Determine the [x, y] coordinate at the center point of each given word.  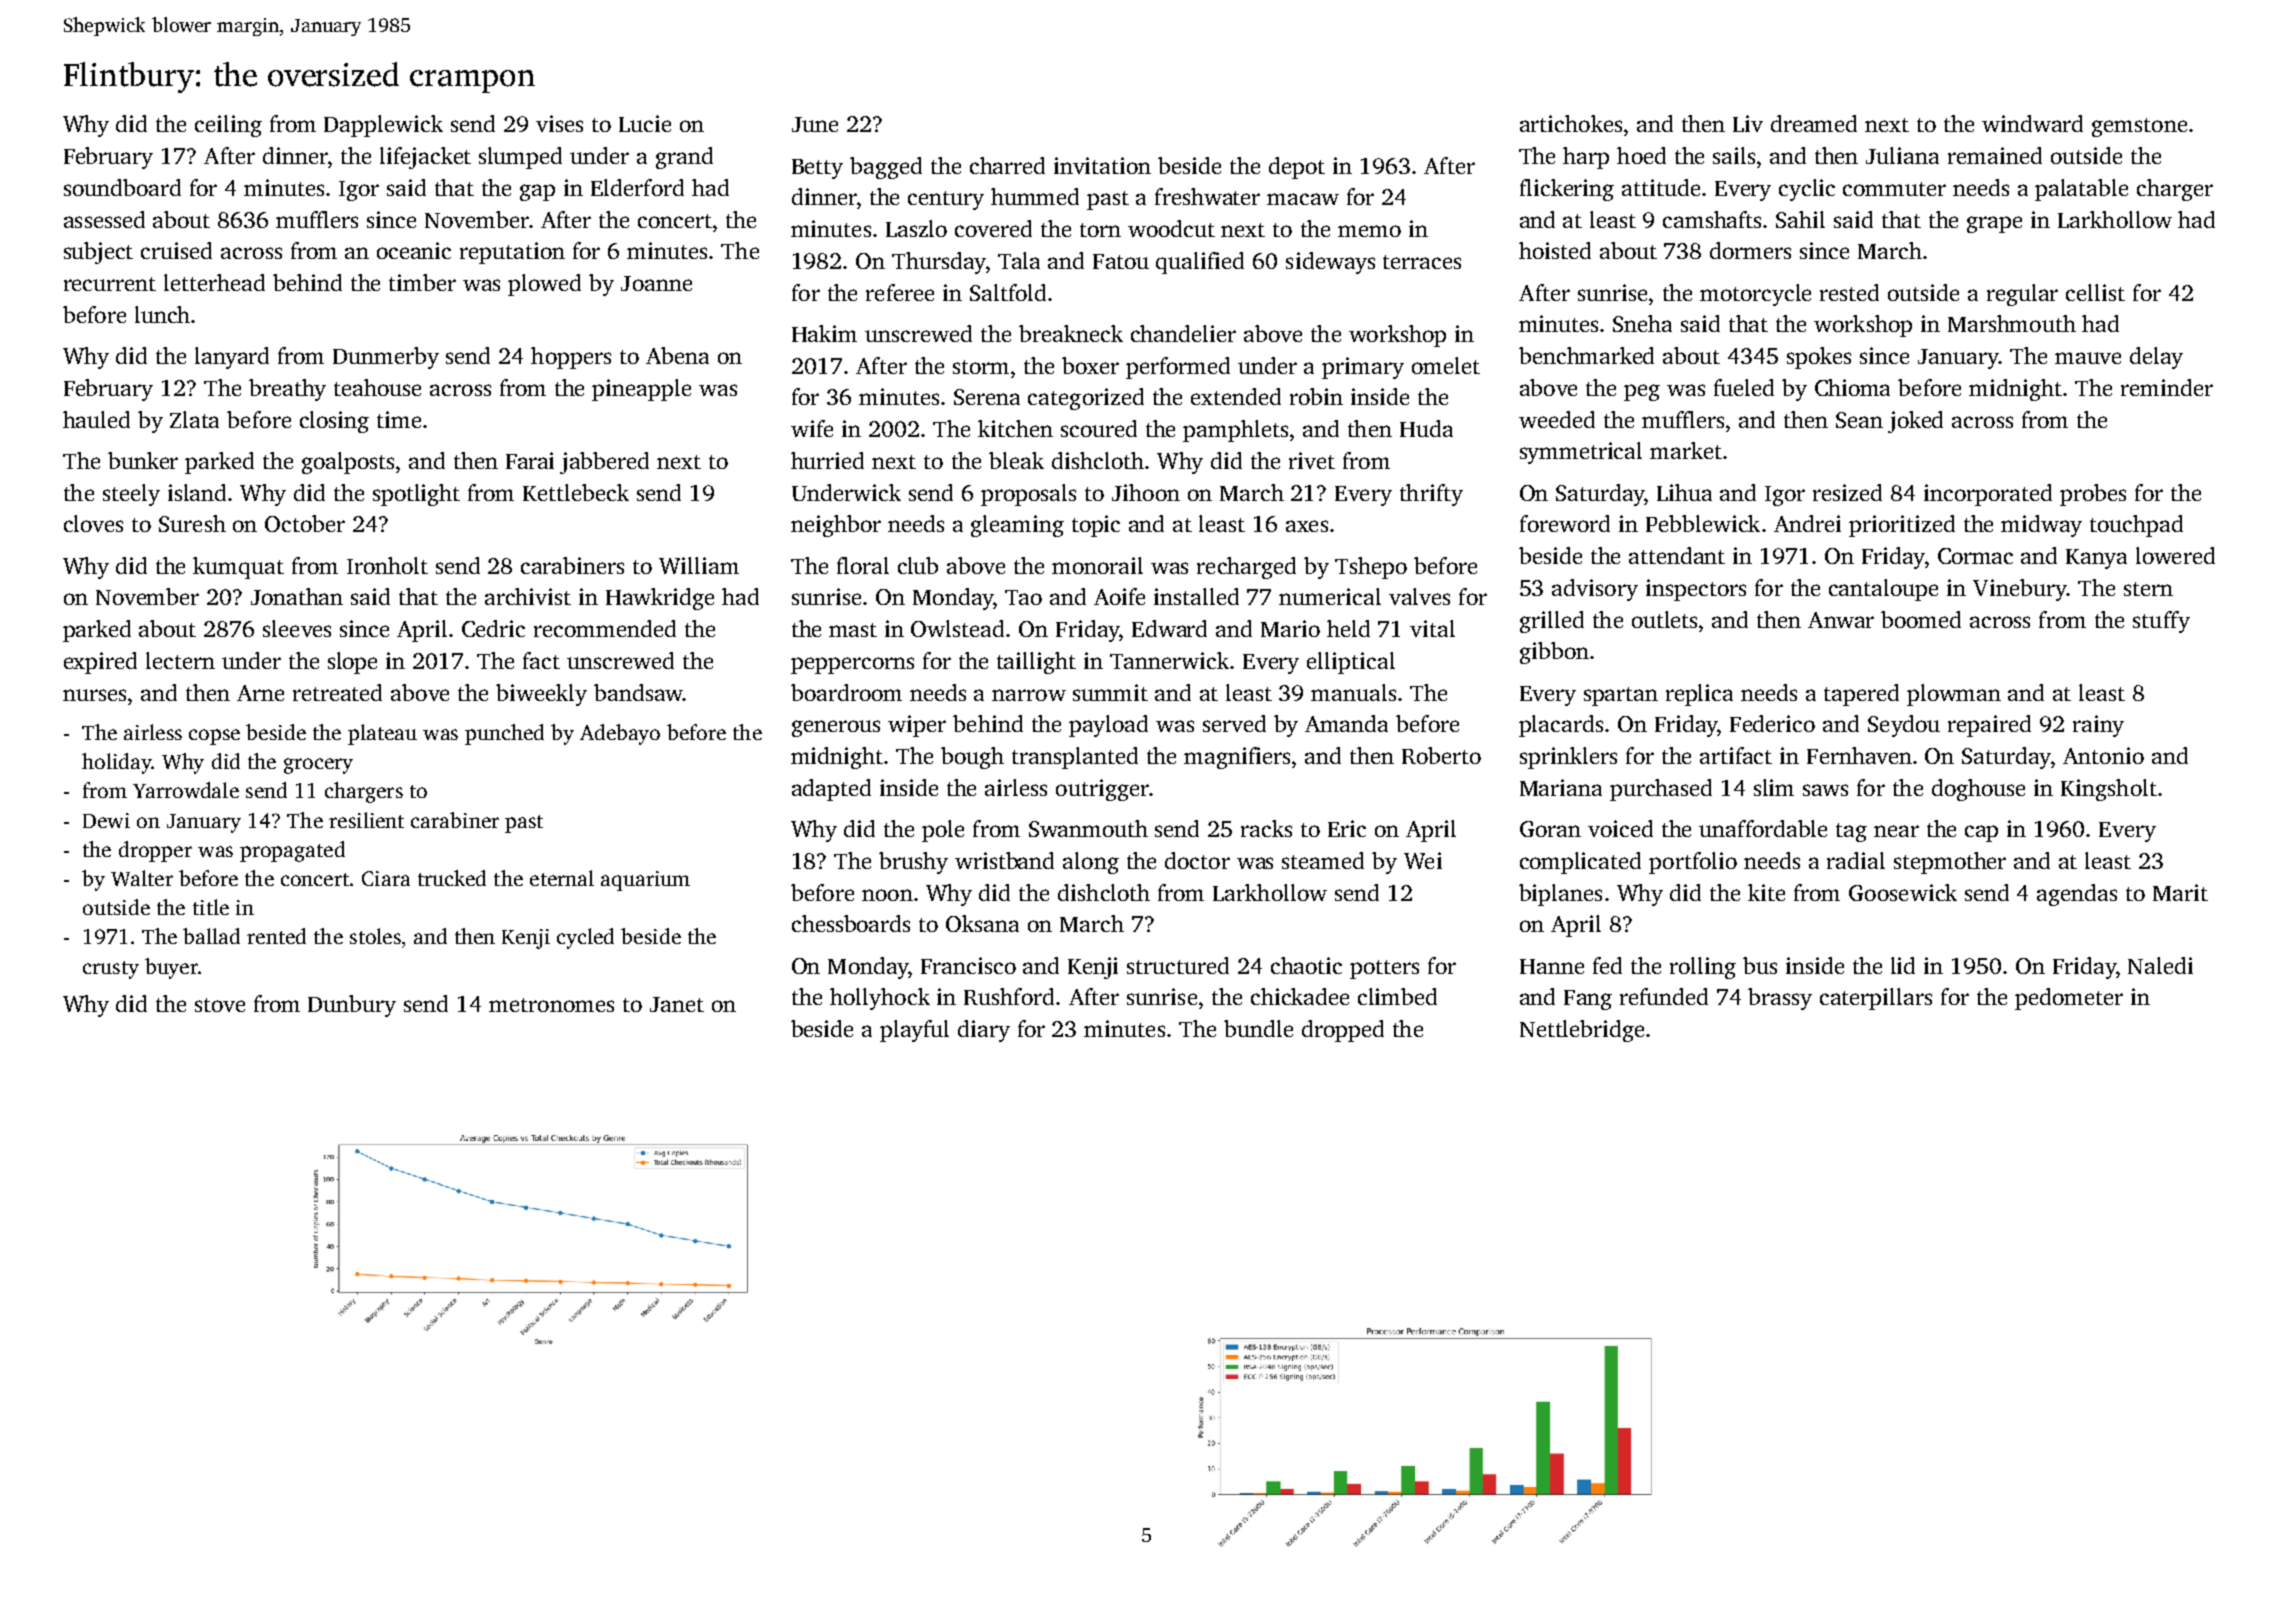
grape [1994, 224]
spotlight [416, 495]
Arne [260, 693]
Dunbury [352, 1006]
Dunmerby [386, 358]
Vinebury [2020, 590]
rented [276, 936]
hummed [1035, 196]
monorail [1097, 565]
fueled [1744, 387]
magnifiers [1237, 758]
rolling [1703, 968]
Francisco [968, 965]
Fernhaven [1859, 755]
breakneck [1071, 333]
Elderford [637, 187]
